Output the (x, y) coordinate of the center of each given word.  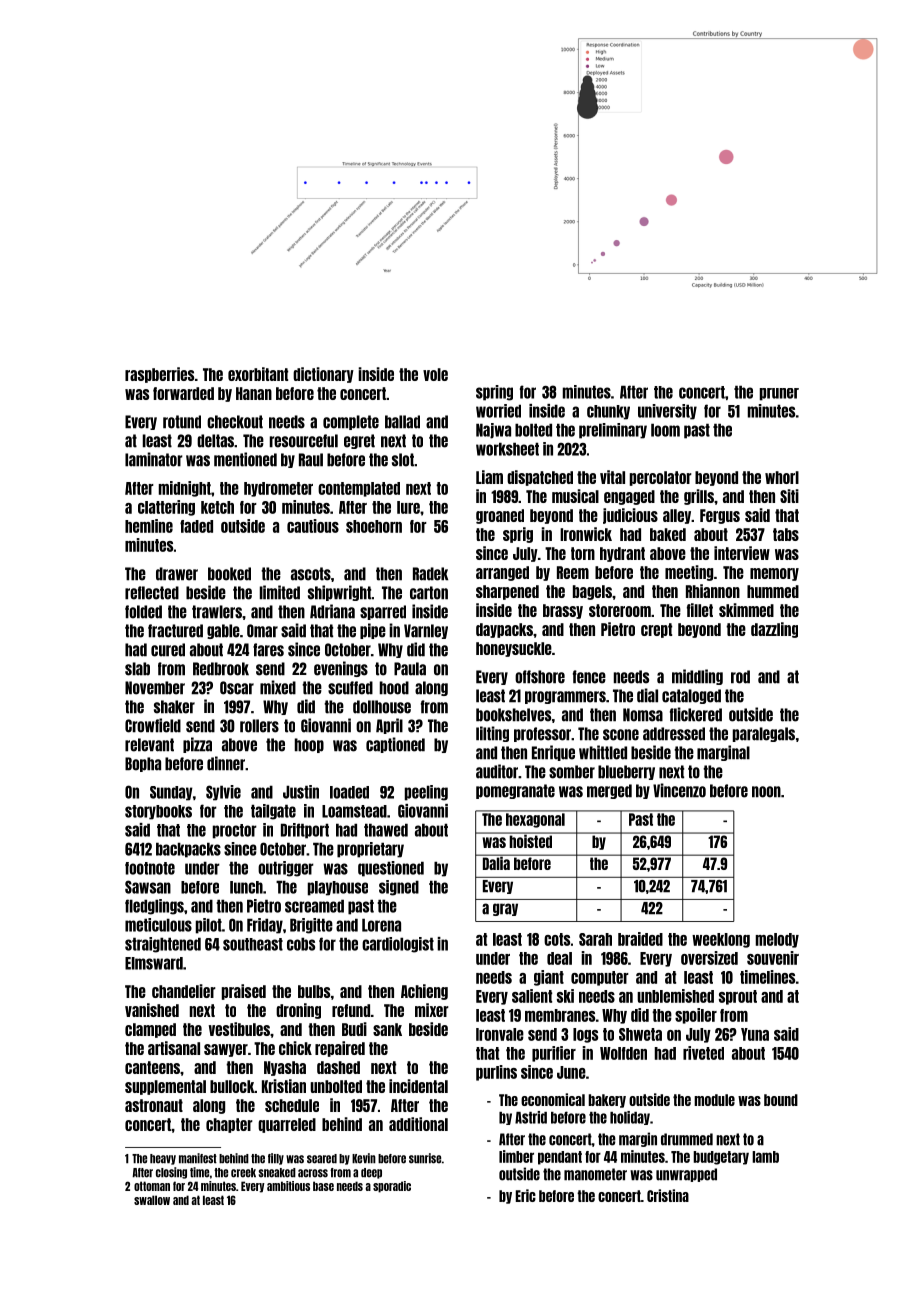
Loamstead (354, 811)
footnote (150, 868)
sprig (518, 535)
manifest (198, 1158)
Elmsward (154, 963)
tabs (786, 534)
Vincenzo (679, 790)
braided (640, 939)
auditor (497, 771)
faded (196, 526)
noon (766, 792)
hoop (309, 745)
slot (403, 460)
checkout (235, 422)
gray (505, 909)
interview (742, 553)
